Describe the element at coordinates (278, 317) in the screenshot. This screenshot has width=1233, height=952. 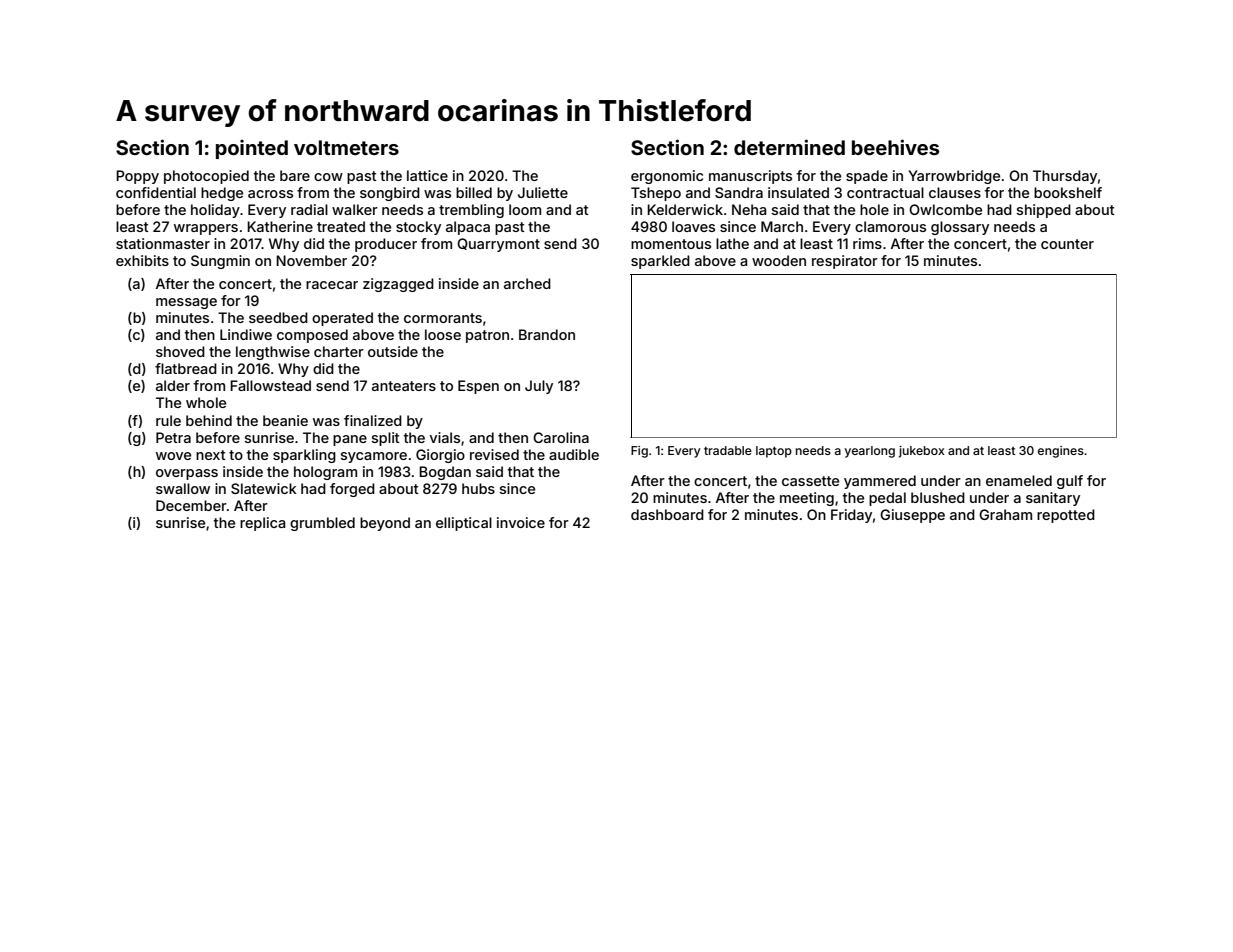
I see `seedbed` at that location.
